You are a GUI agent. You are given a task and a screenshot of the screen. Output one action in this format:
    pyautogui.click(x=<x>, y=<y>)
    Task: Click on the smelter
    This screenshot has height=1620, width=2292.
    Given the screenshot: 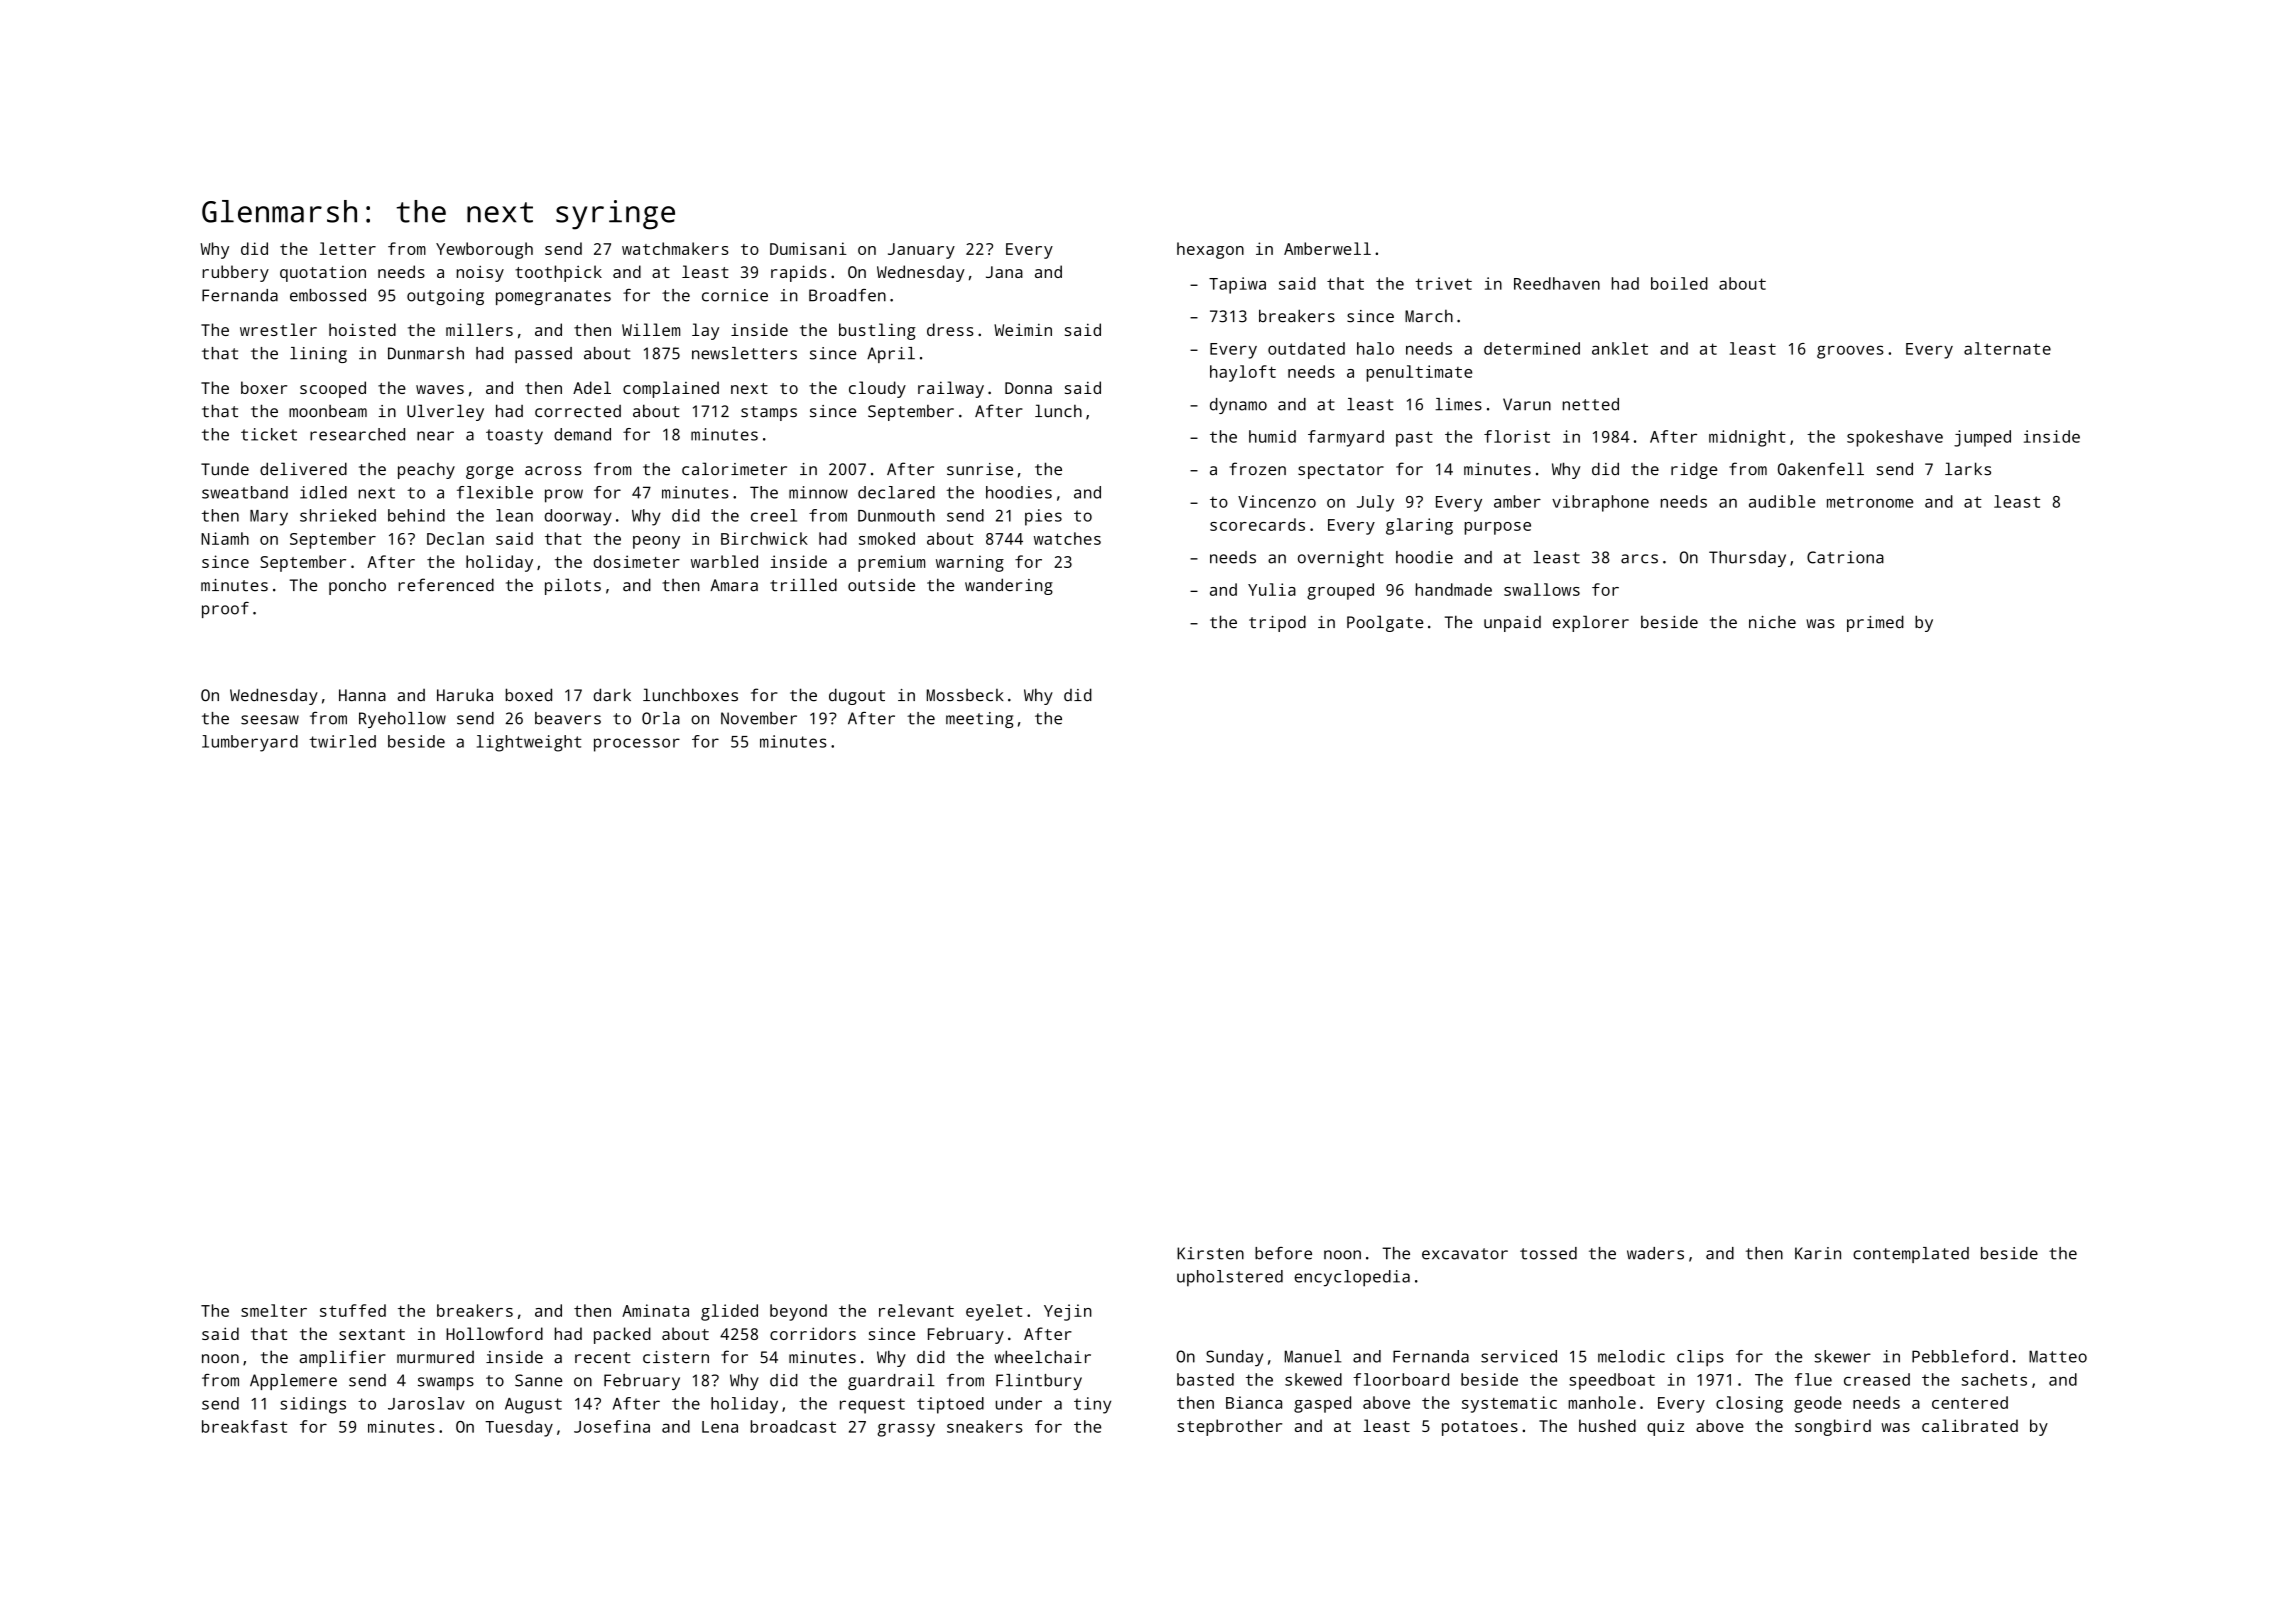 What is the action you would take?
    pyautogui.click(x=274, y=1310)
